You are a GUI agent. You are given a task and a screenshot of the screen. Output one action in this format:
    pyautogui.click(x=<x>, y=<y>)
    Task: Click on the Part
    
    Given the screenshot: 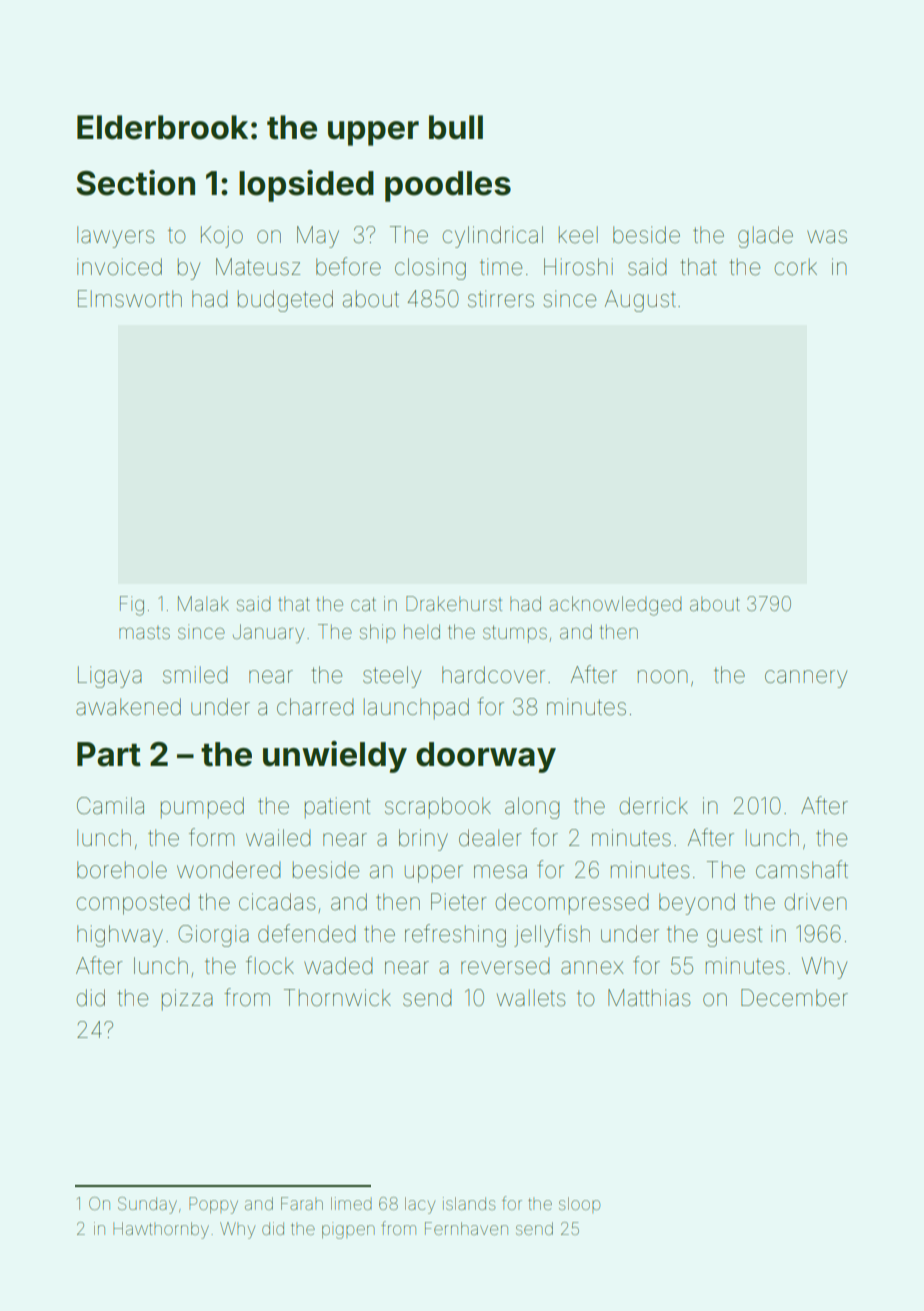 What is the action you would take?
    pyautogui.click(x=109, y=754)
